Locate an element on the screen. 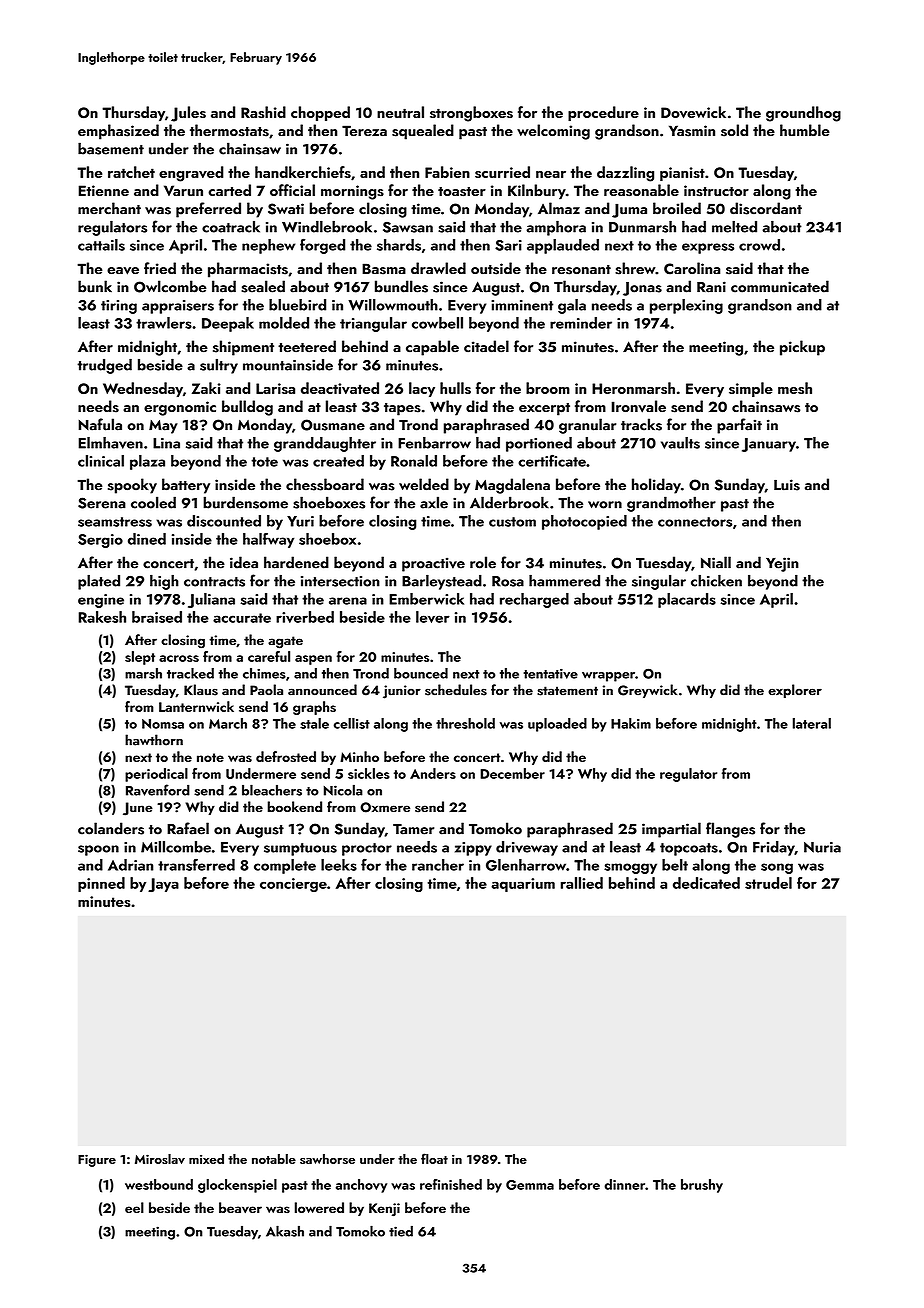 This screenshot has width=924, height=1308. Juliana is located at coordinates (211, 600).
